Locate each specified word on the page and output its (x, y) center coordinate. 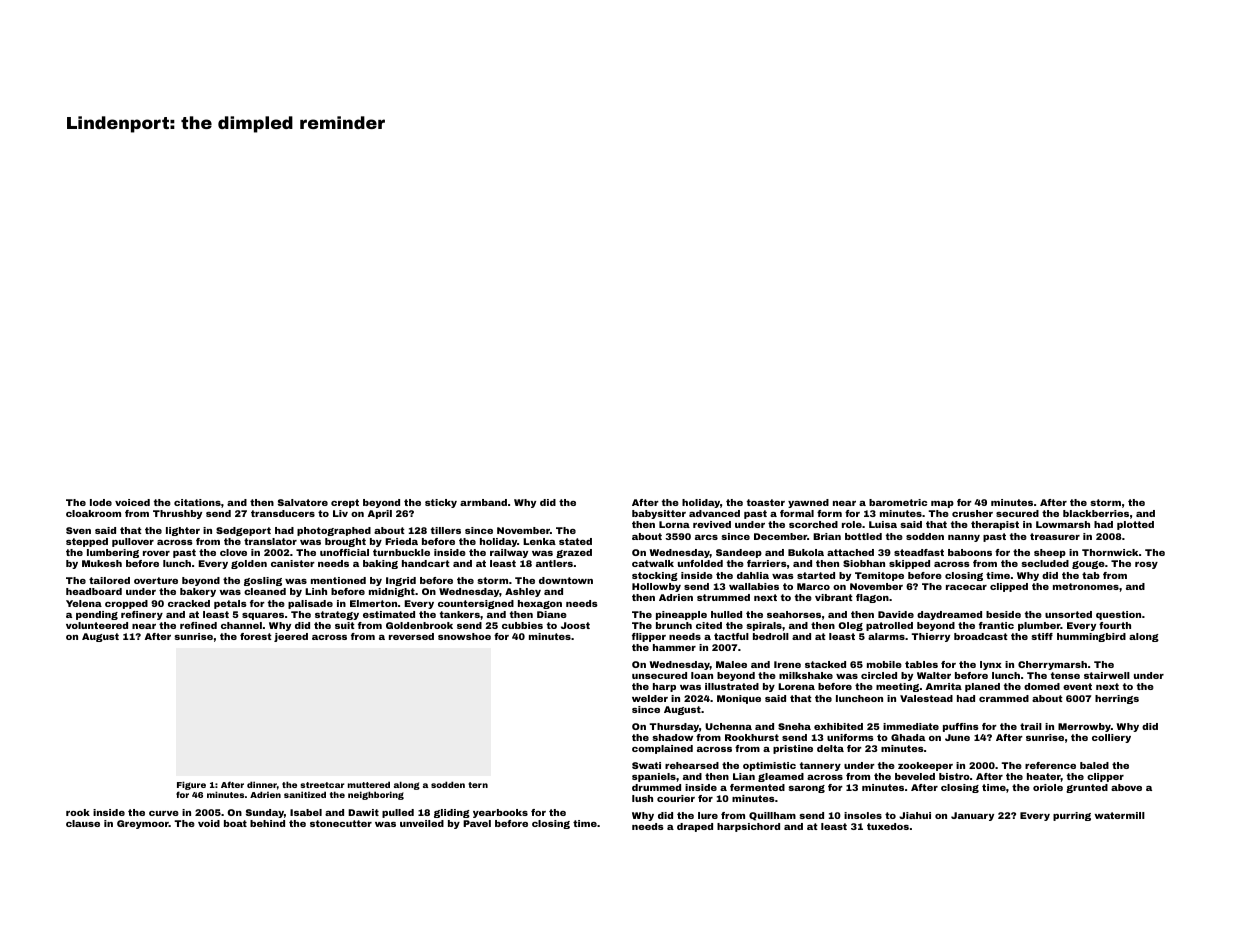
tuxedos (888, 826)
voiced (132, 502)
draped (695, 827)
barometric (898, 502)
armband (483, 502)
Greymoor (143, 824)
